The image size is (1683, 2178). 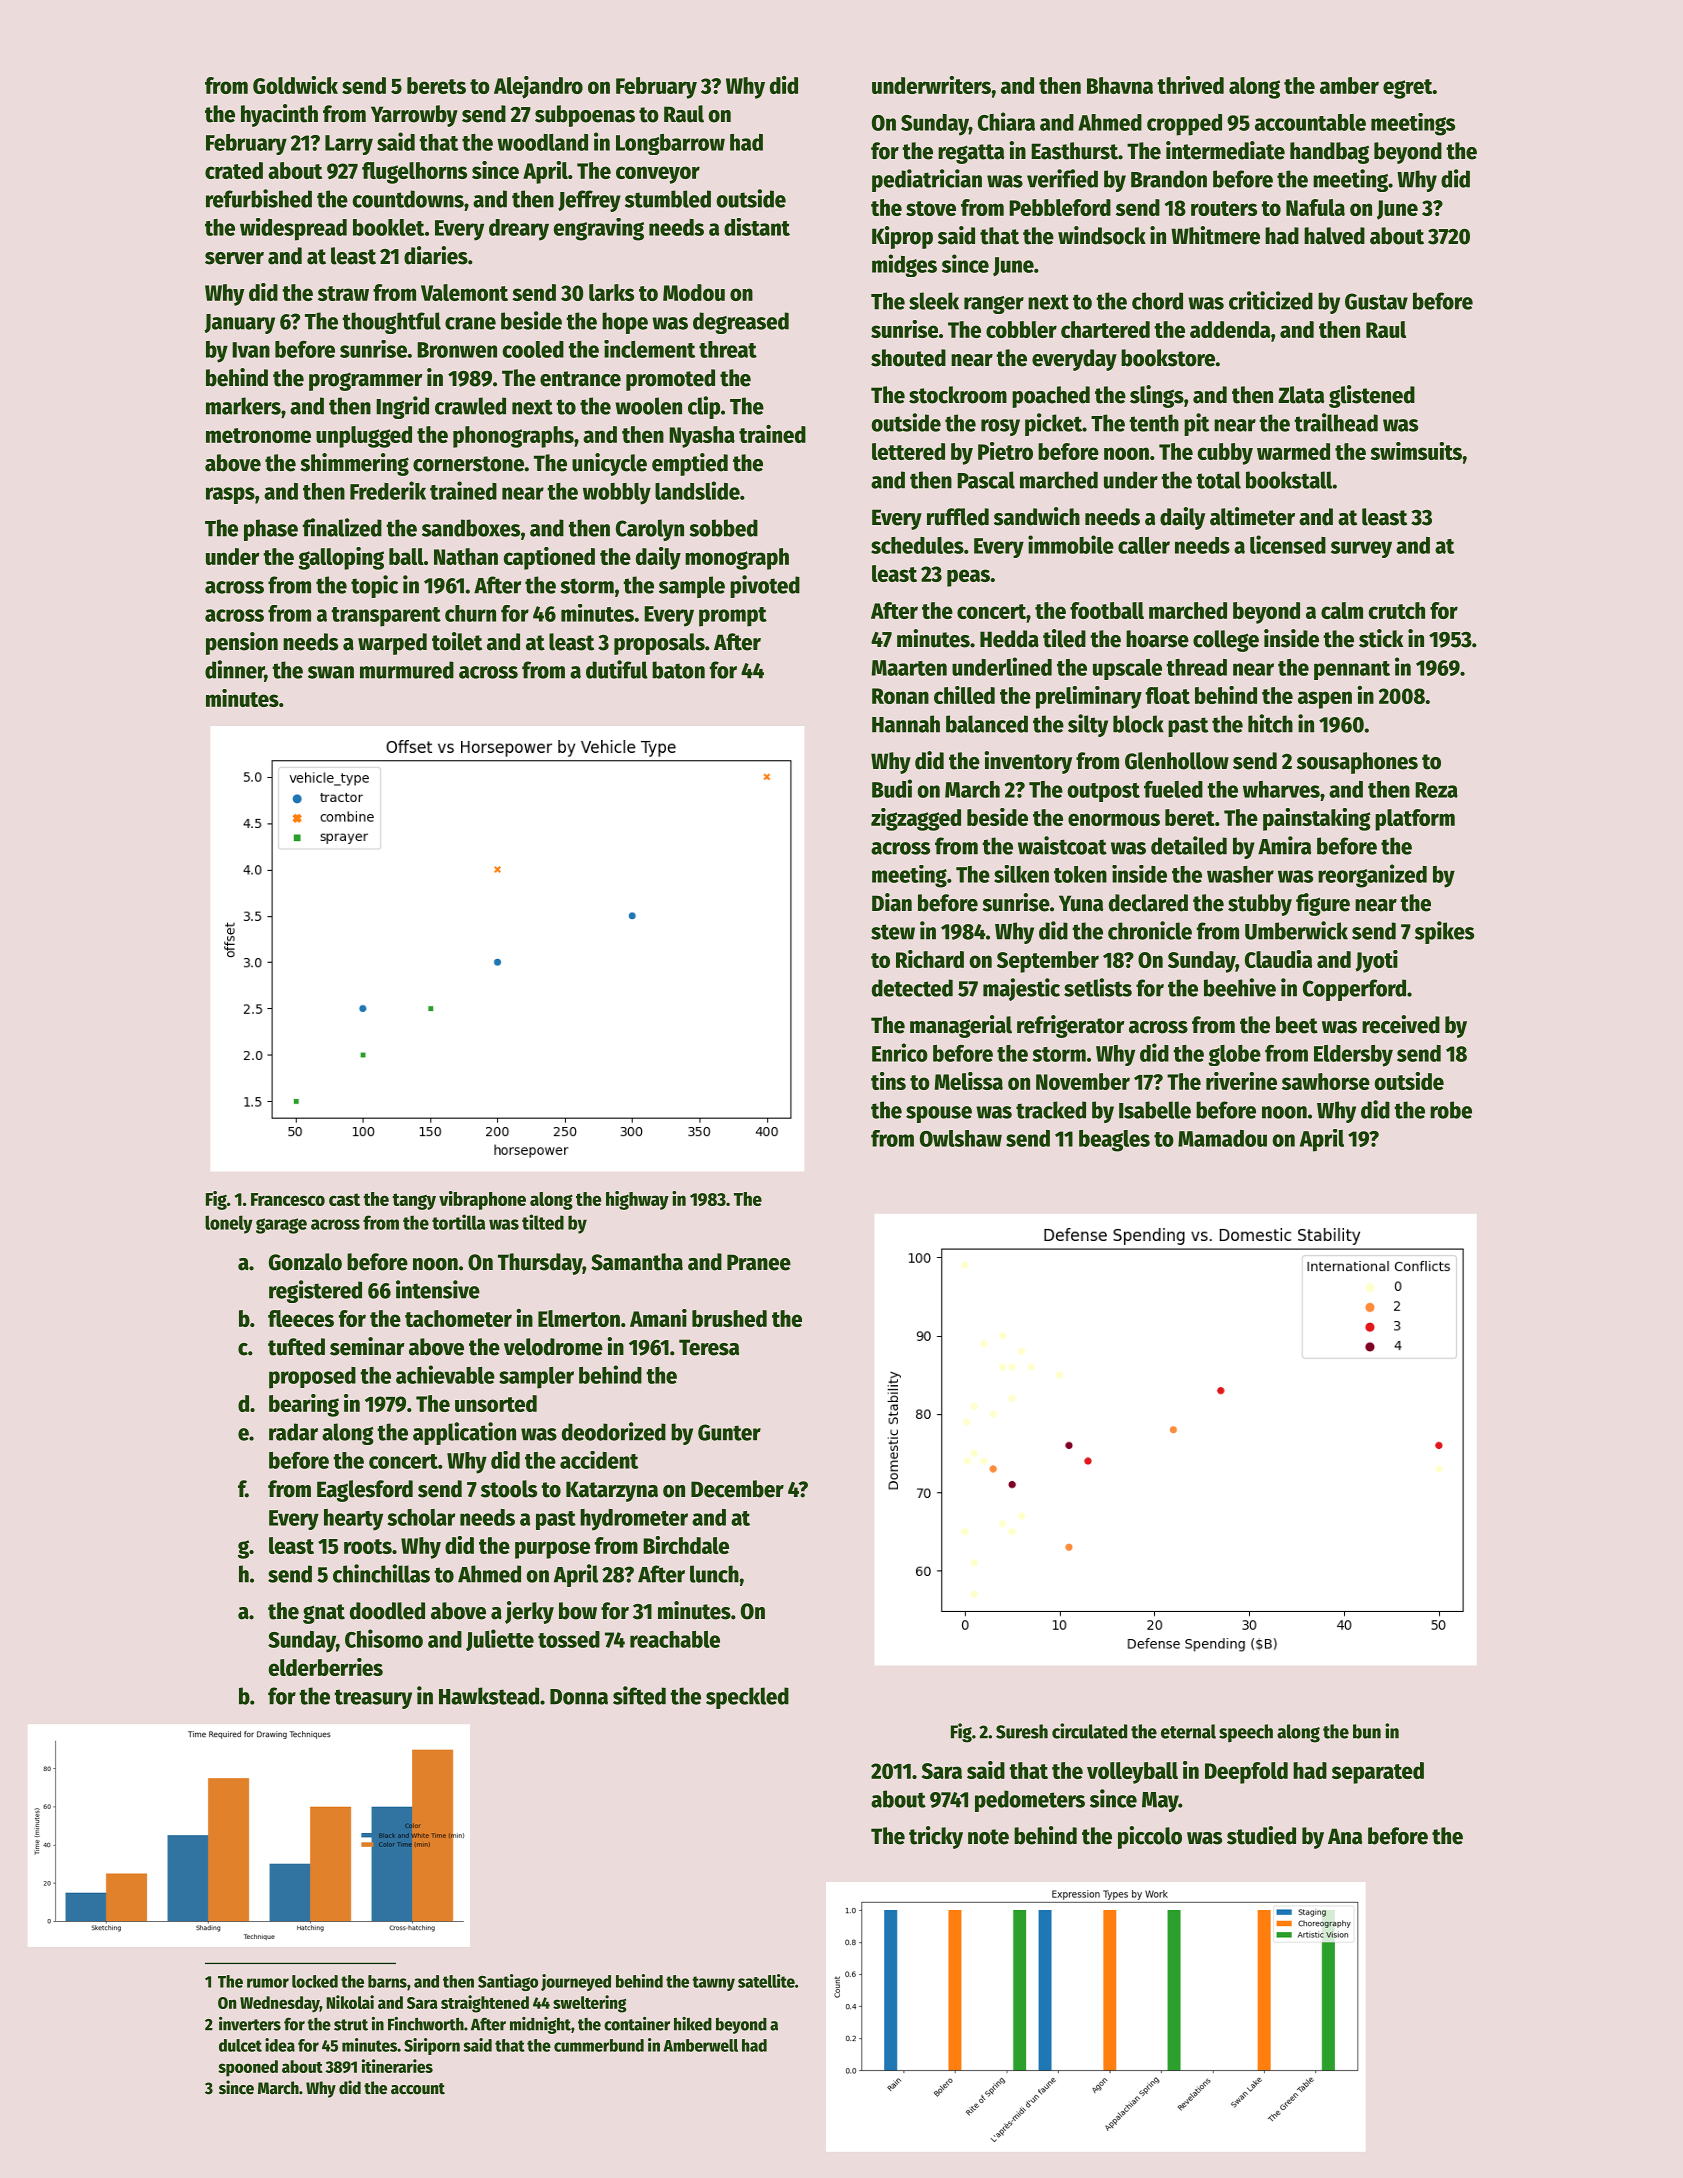 I want to click on baton, so click(x=678, y=670).
